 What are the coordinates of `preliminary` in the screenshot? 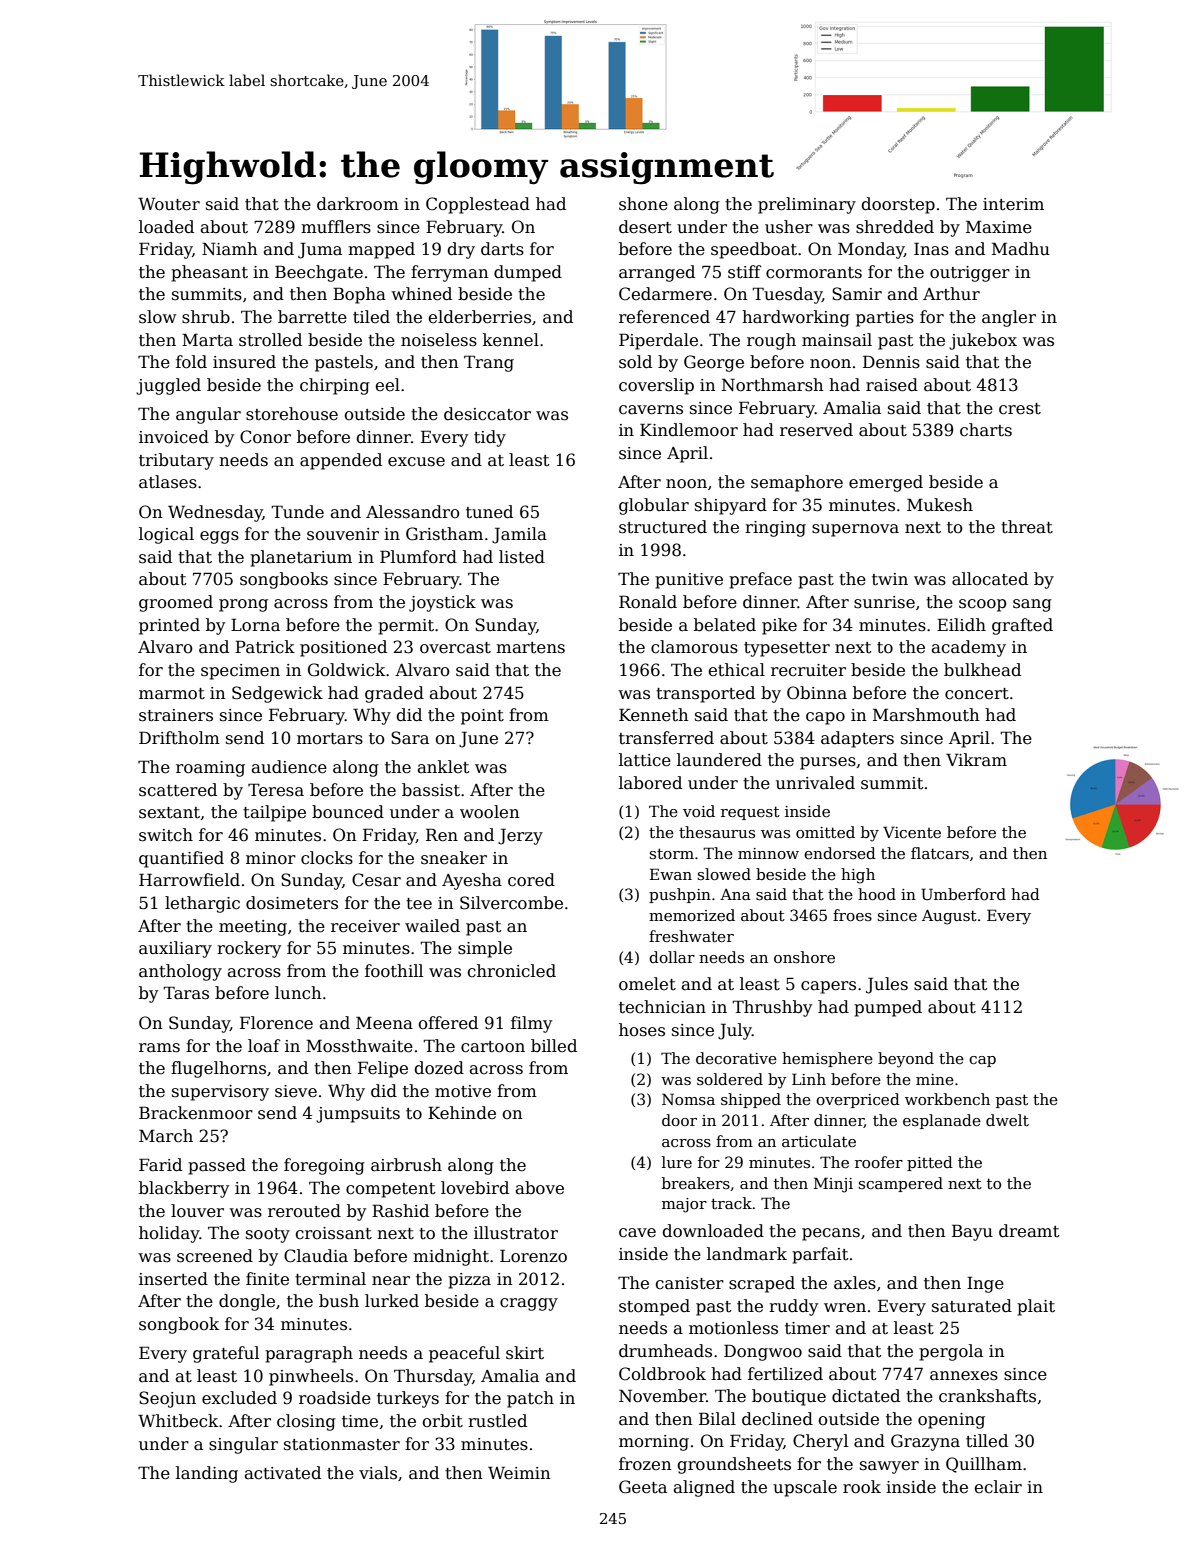 It's located at (807, 205).
